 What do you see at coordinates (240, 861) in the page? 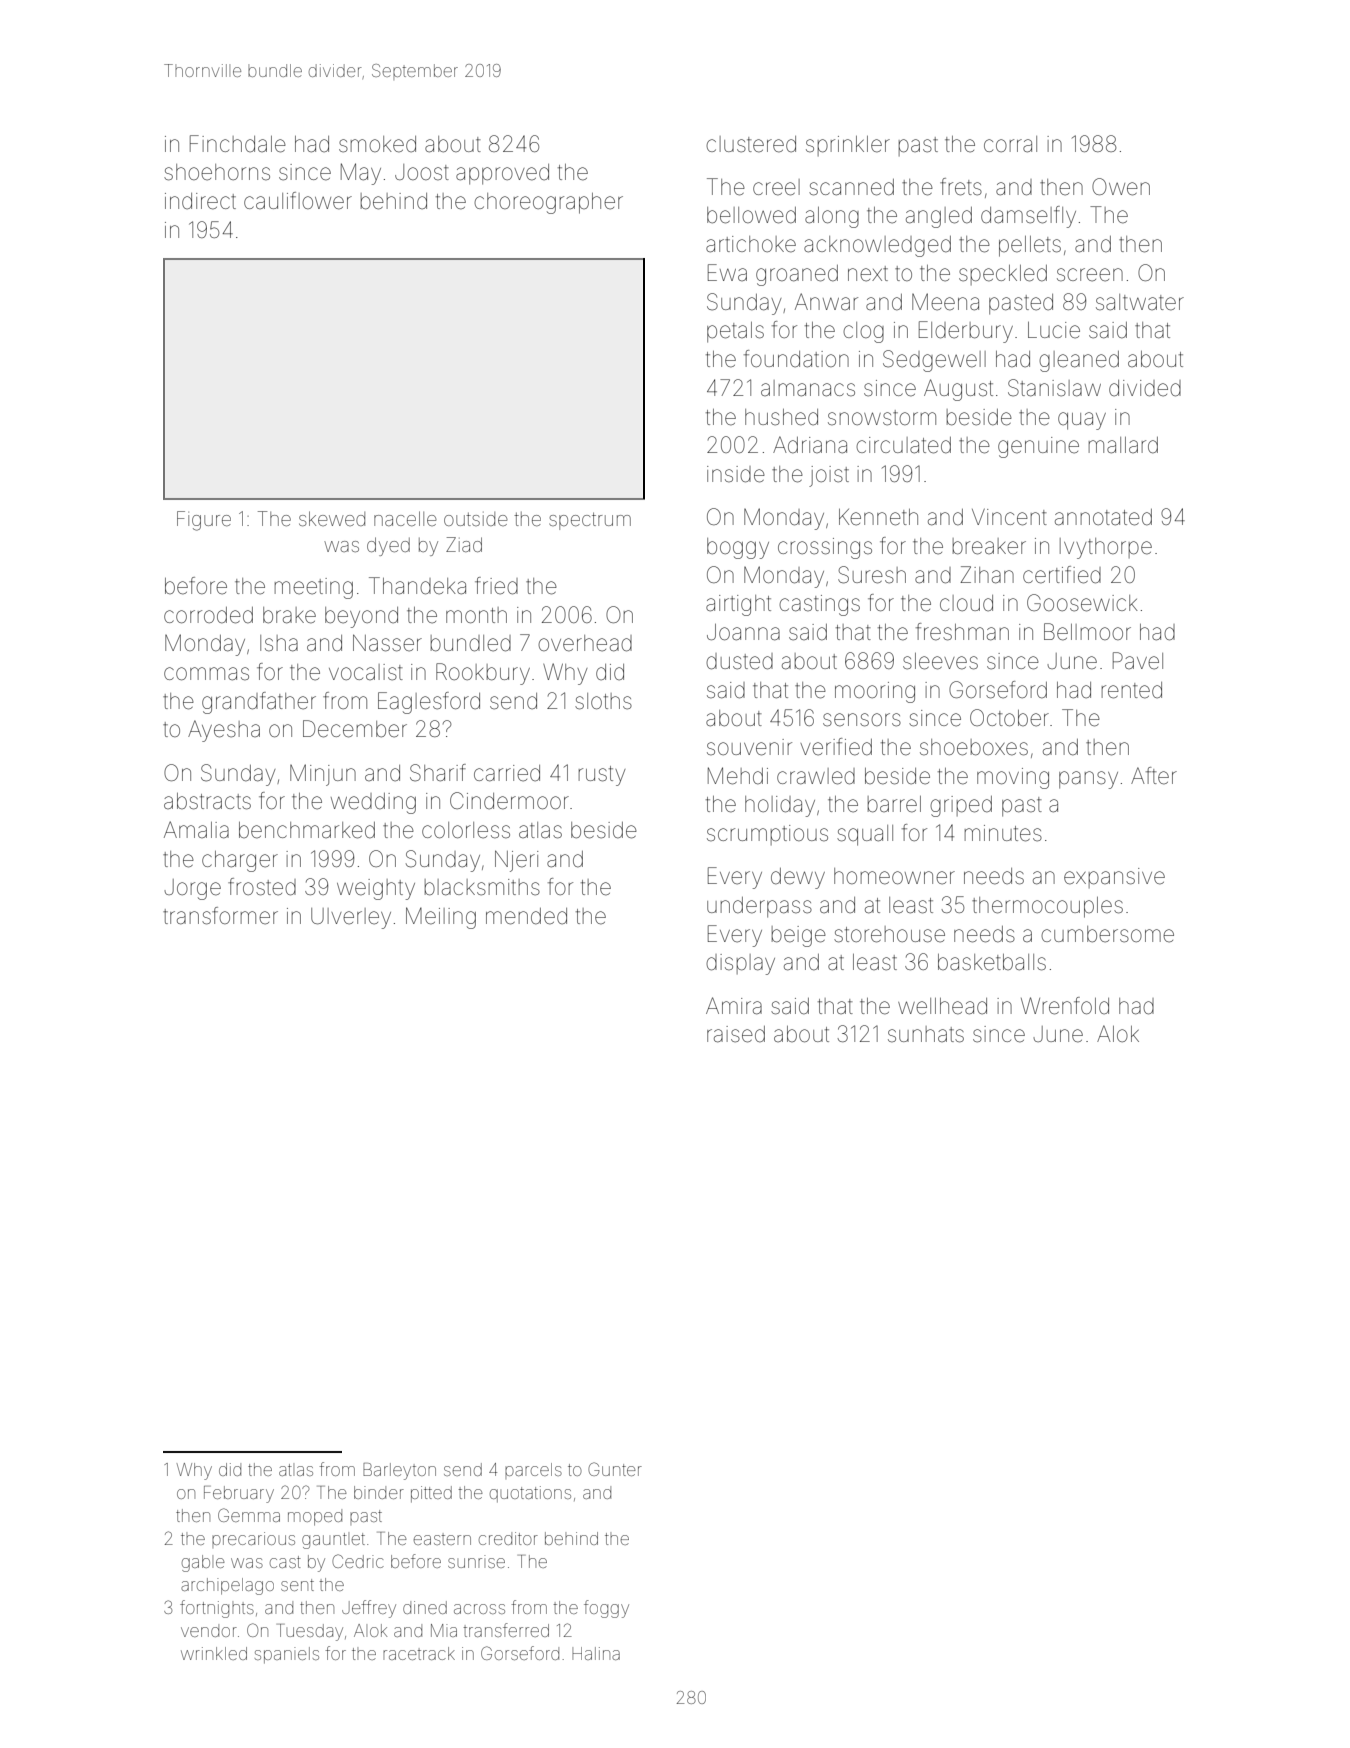
I see `charger` at bounding box center [240, 861].
